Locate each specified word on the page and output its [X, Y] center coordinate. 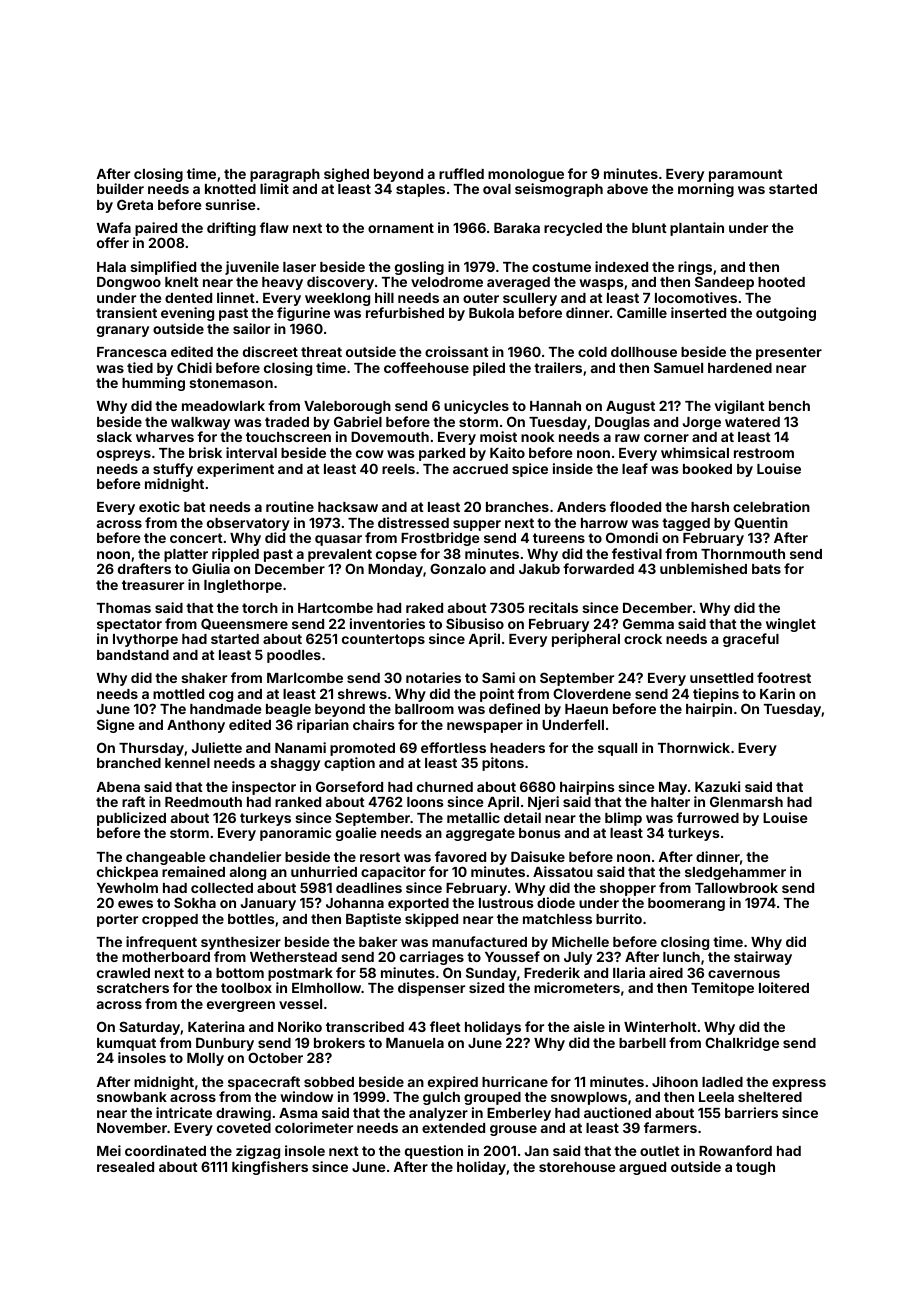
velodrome [447, 282]
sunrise [230, 204]
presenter [789, 353]
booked [707, 469]
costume [561, 267]
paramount [746, 175]
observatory [248, 524]
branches [517, 507]
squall [617, 749]
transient [126, 312]
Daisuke [538, 856]
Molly [205, 1059]
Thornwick [694, 747]
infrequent [161, 943]
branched [129, 763]
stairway [763, 958]
